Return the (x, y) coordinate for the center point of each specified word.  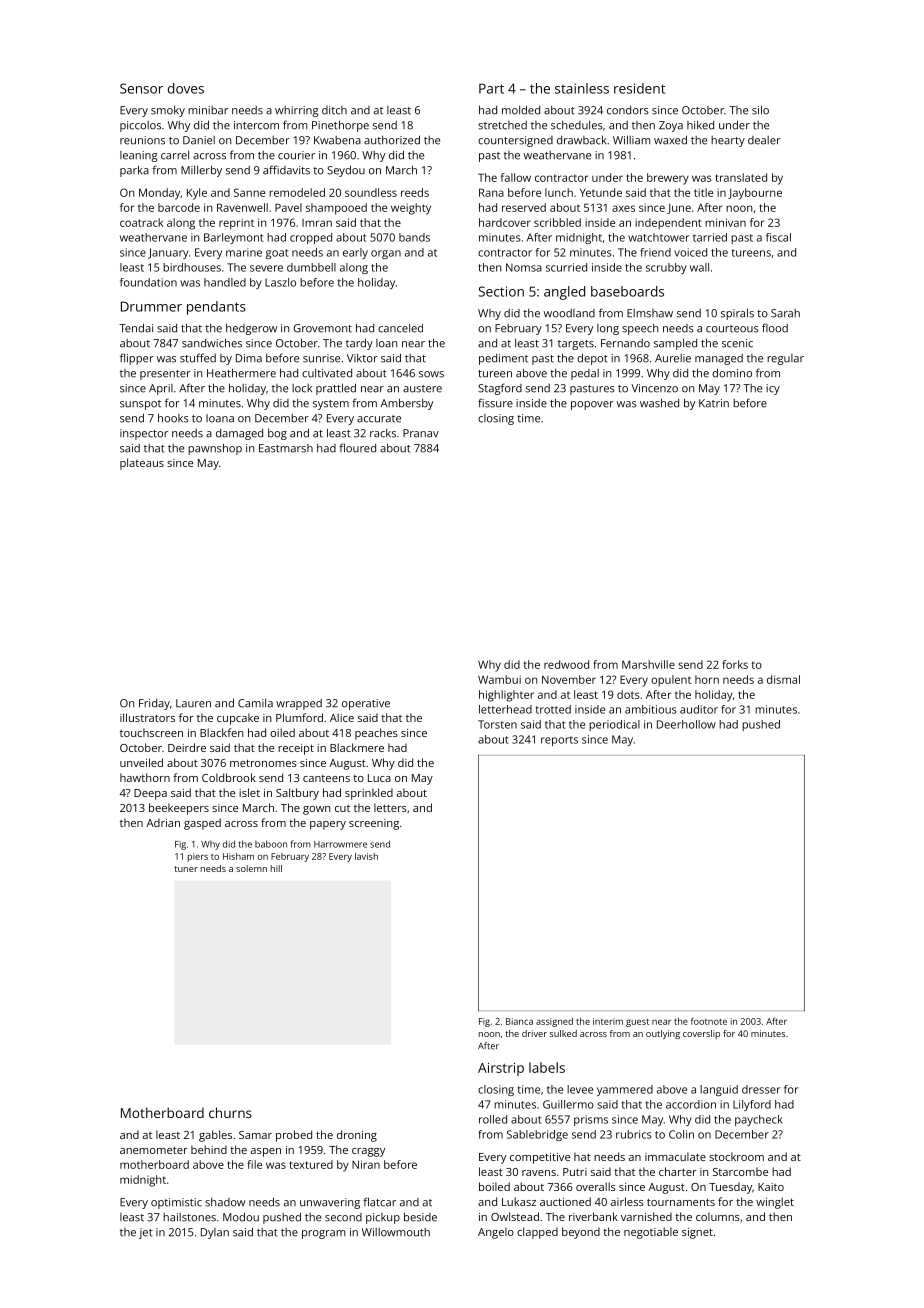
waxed (670, 140)
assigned (554, 1022)
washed (659, 403)
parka (134, 171)
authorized (392, 140)
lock (302, 388)
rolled (493, 1119)
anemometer (154, 1150)
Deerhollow (686, 724)
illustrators (147, 717)
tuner (186, 869)
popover (592, 405)
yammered (625, 1090)
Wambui (499, 679)
